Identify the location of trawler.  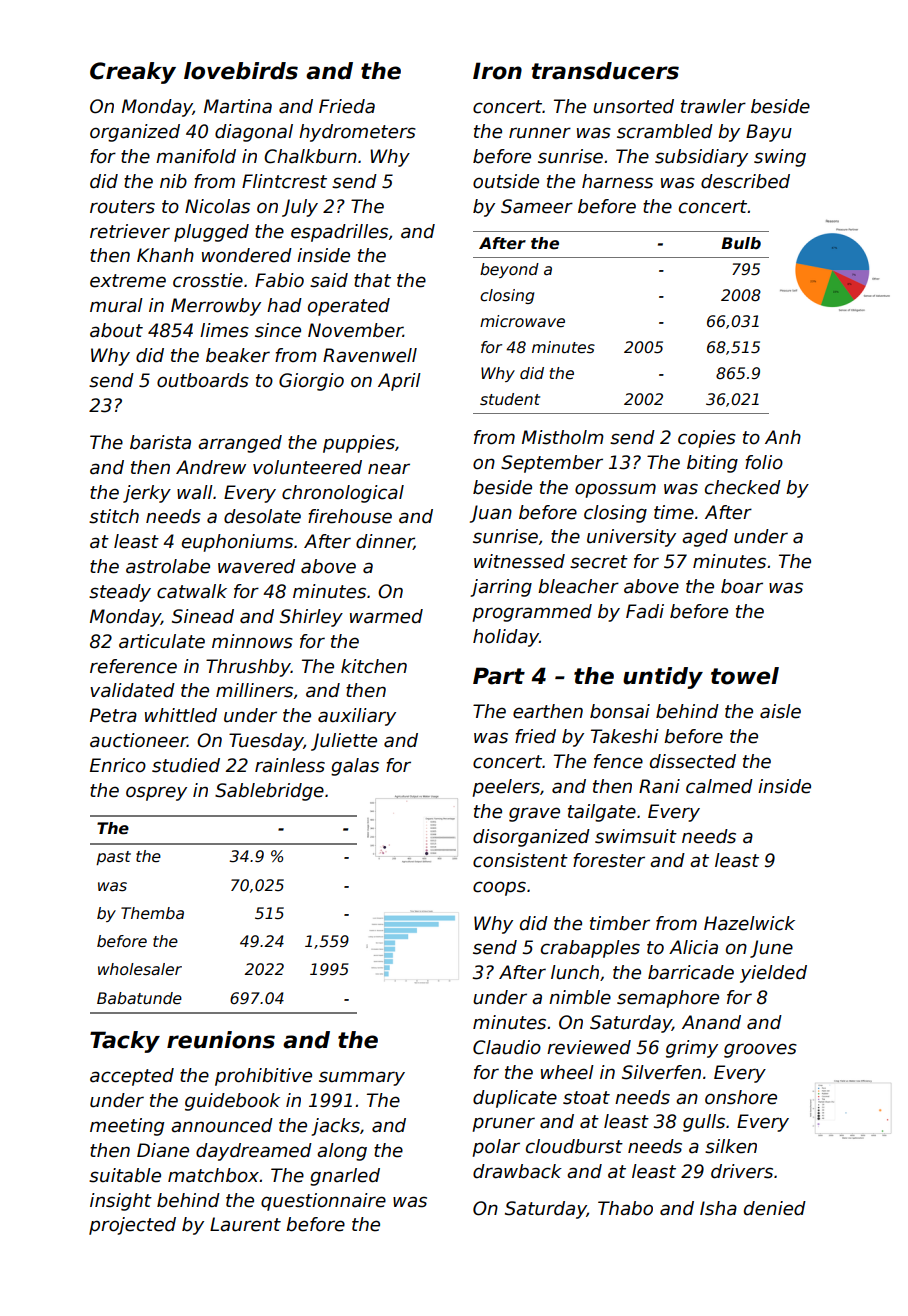
(713, 106).
